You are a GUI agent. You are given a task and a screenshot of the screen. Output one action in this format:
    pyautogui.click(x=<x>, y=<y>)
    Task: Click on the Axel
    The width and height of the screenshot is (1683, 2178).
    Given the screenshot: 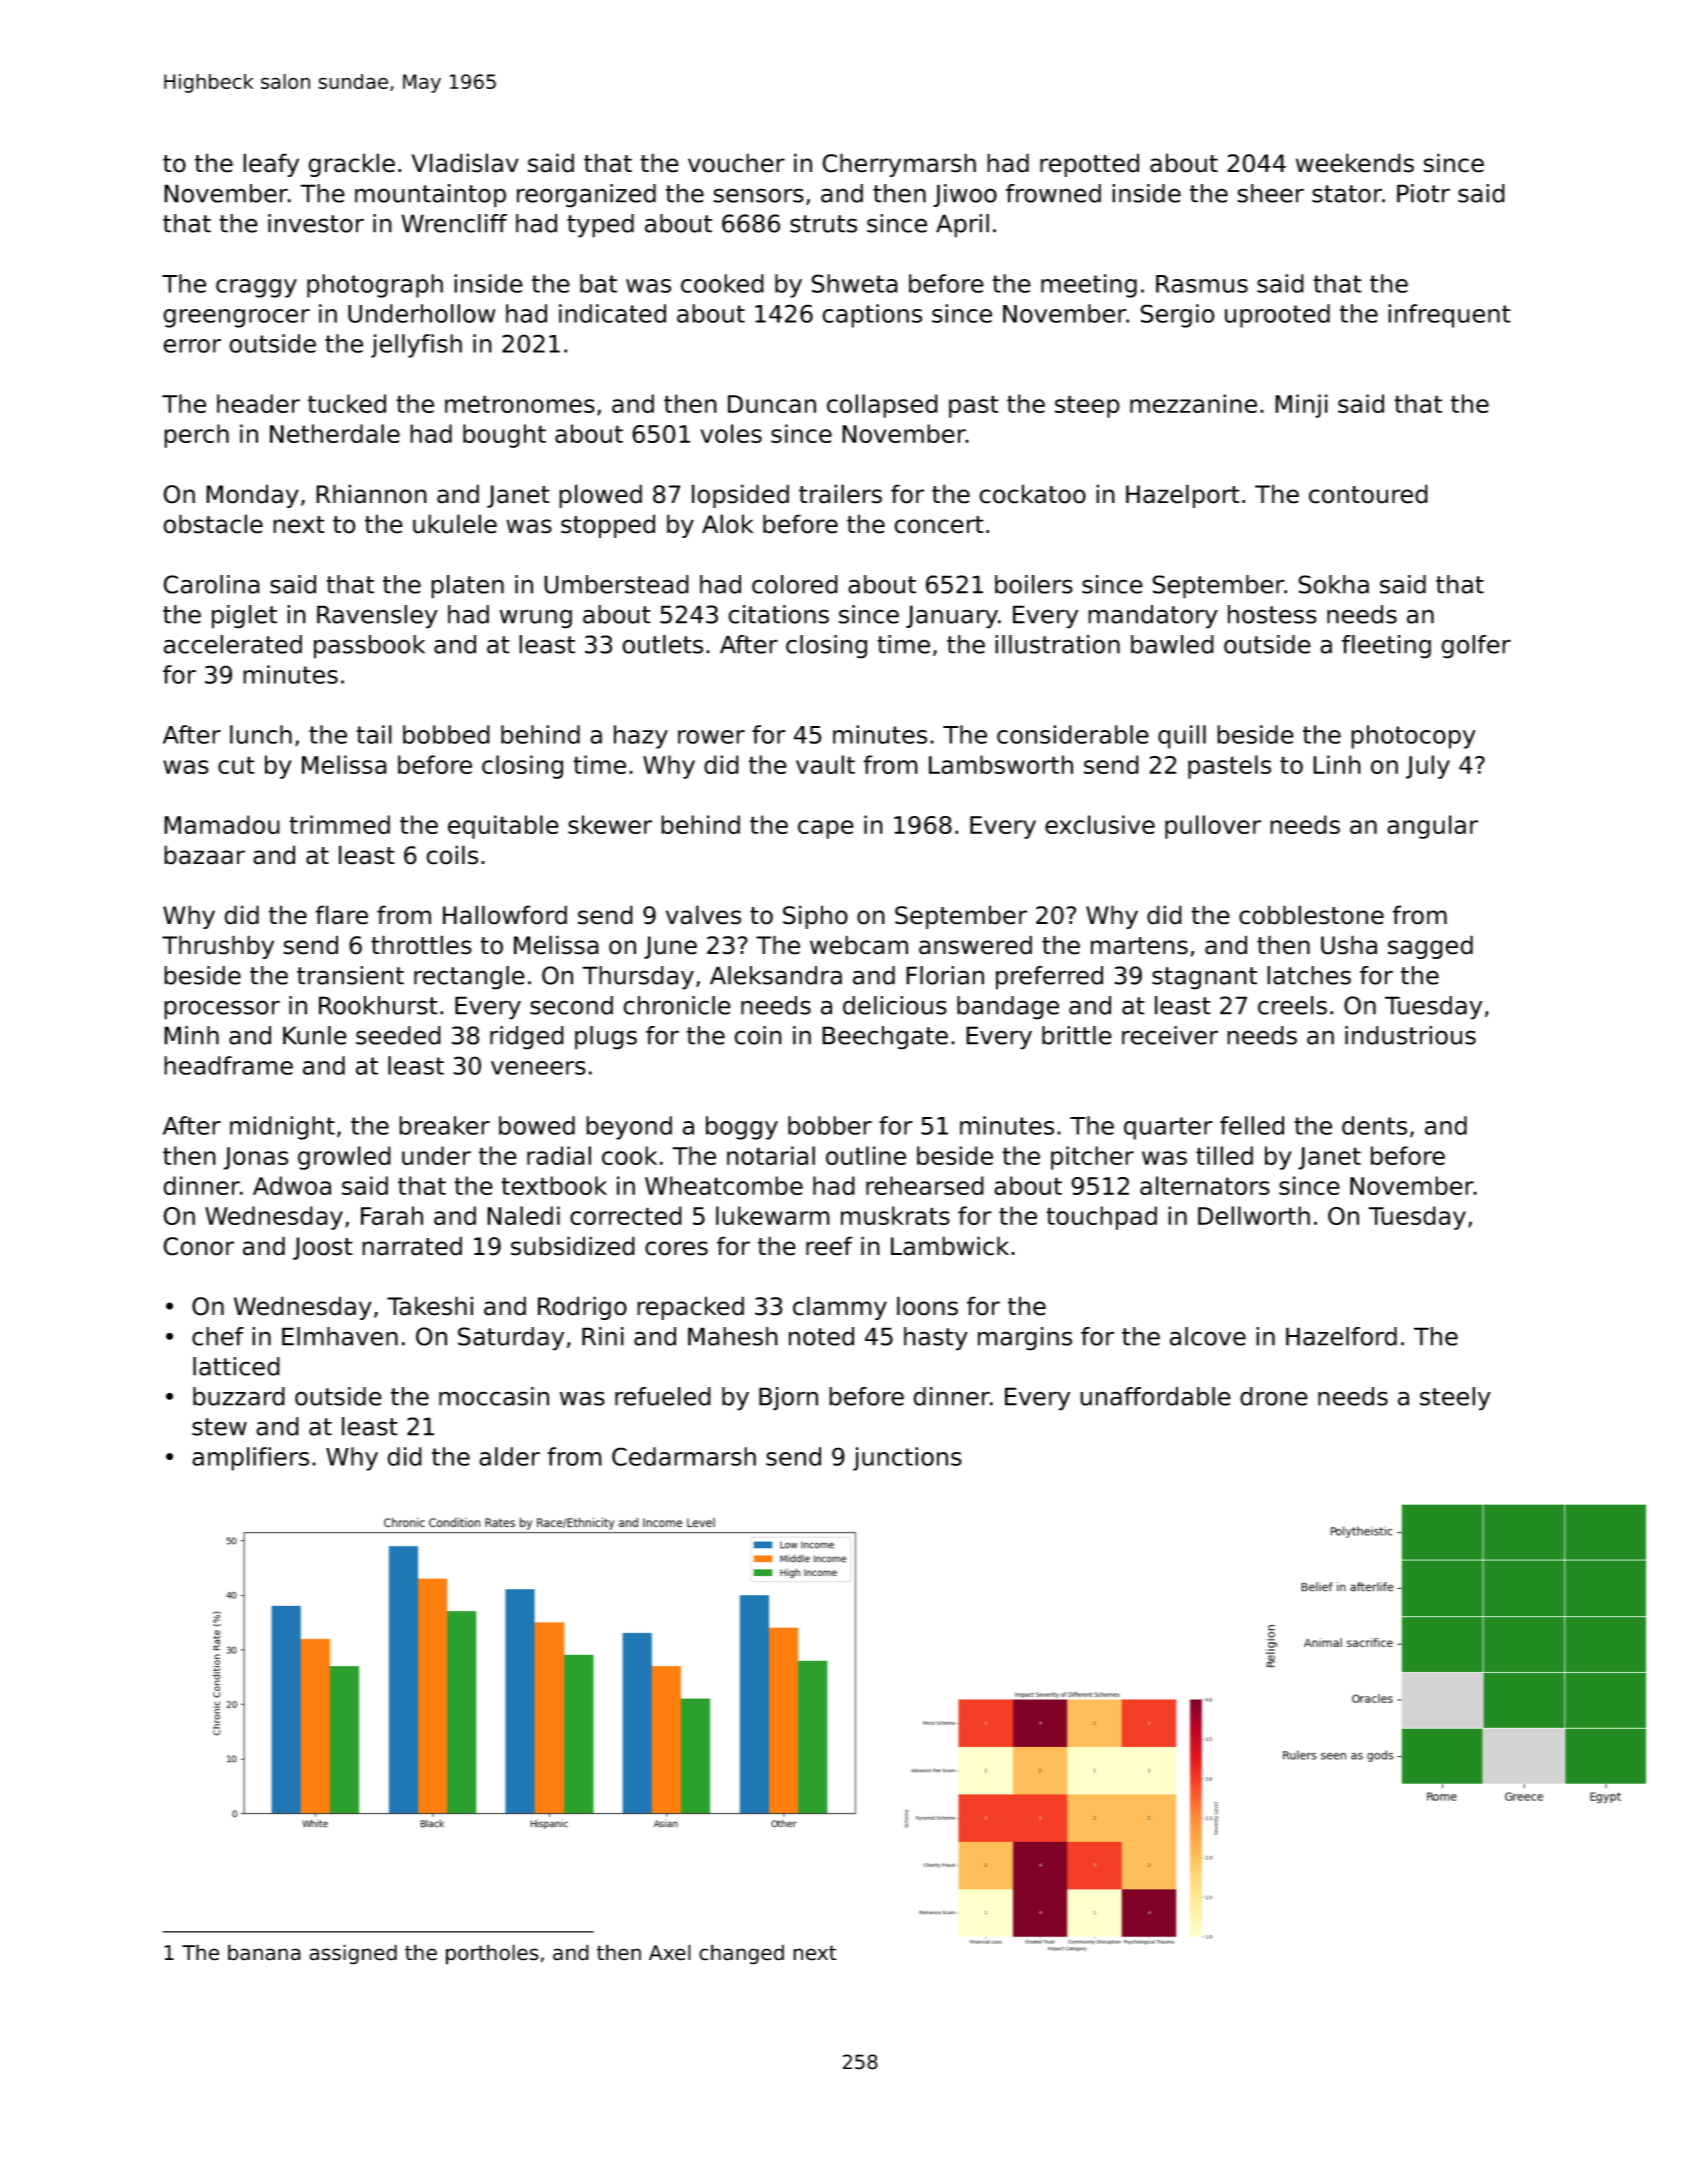 What is the action you would take?
    pyautogui.click(x=670, y=1952)
